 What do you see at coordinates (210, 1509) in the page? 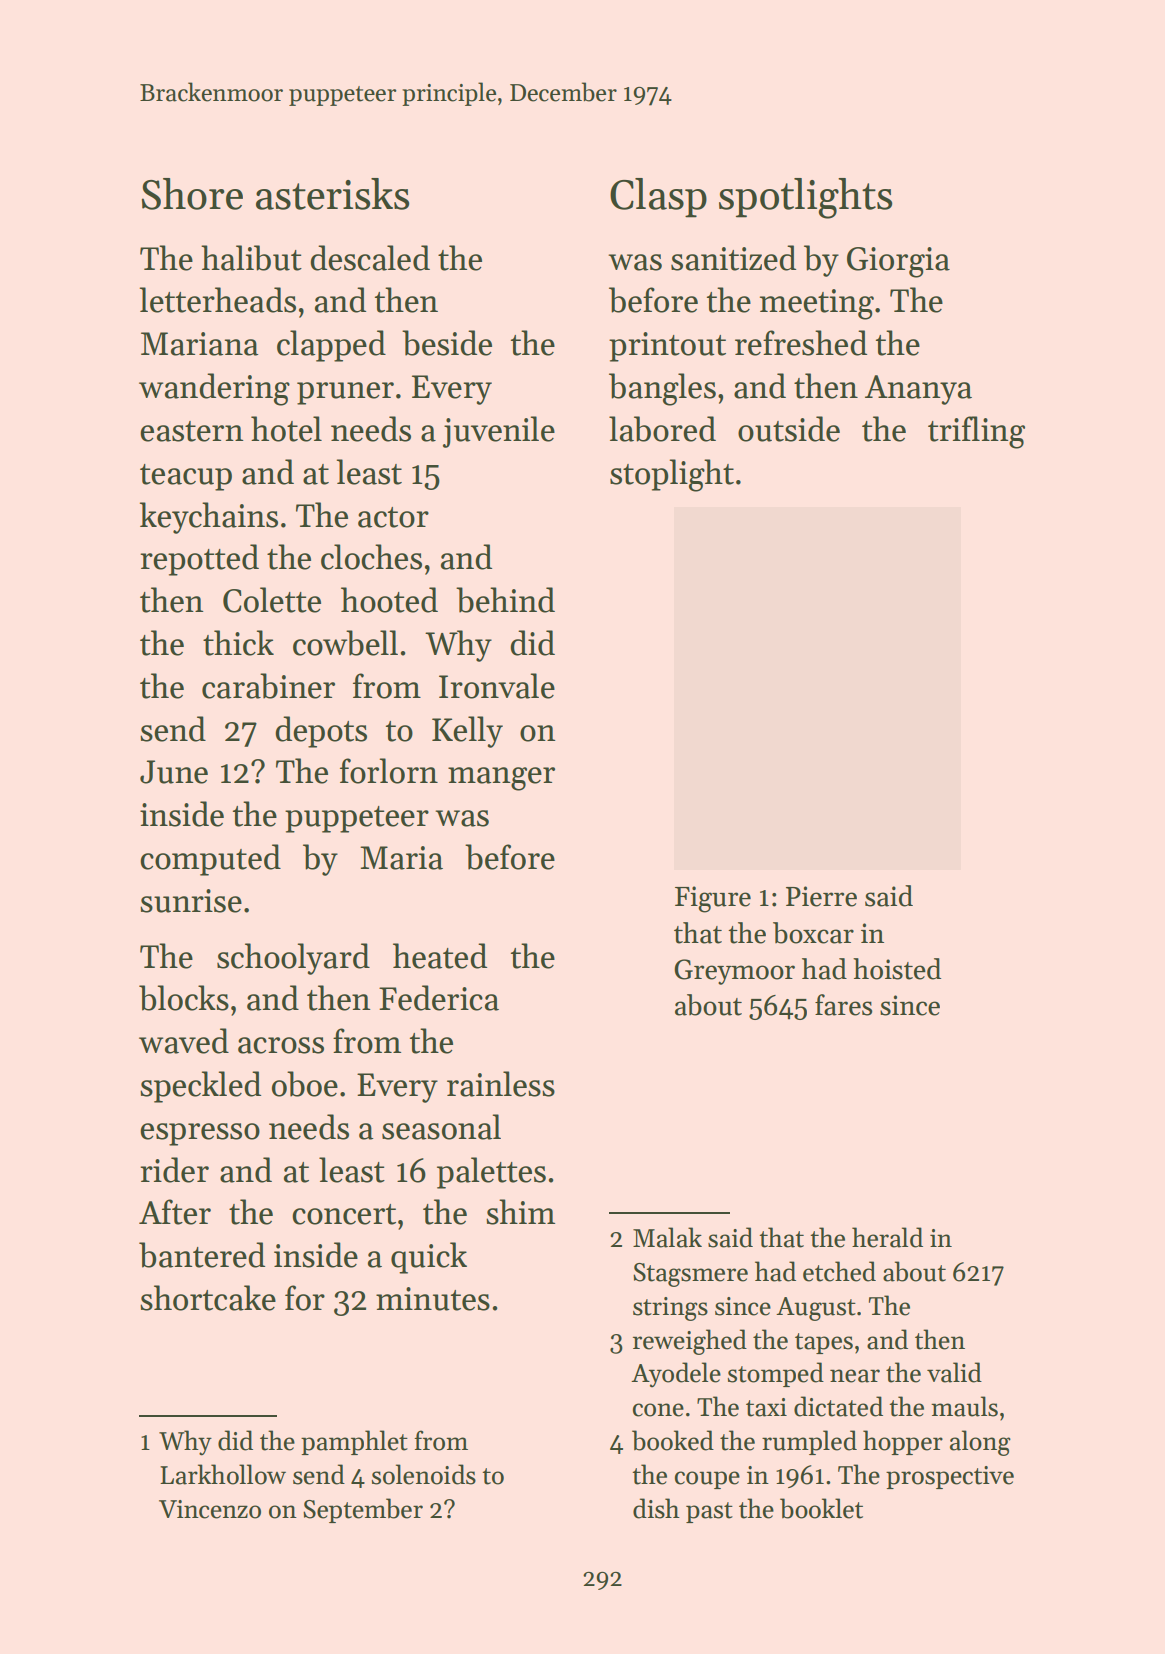
I see `Vincenzo` at bounding box center [210, 1509].
